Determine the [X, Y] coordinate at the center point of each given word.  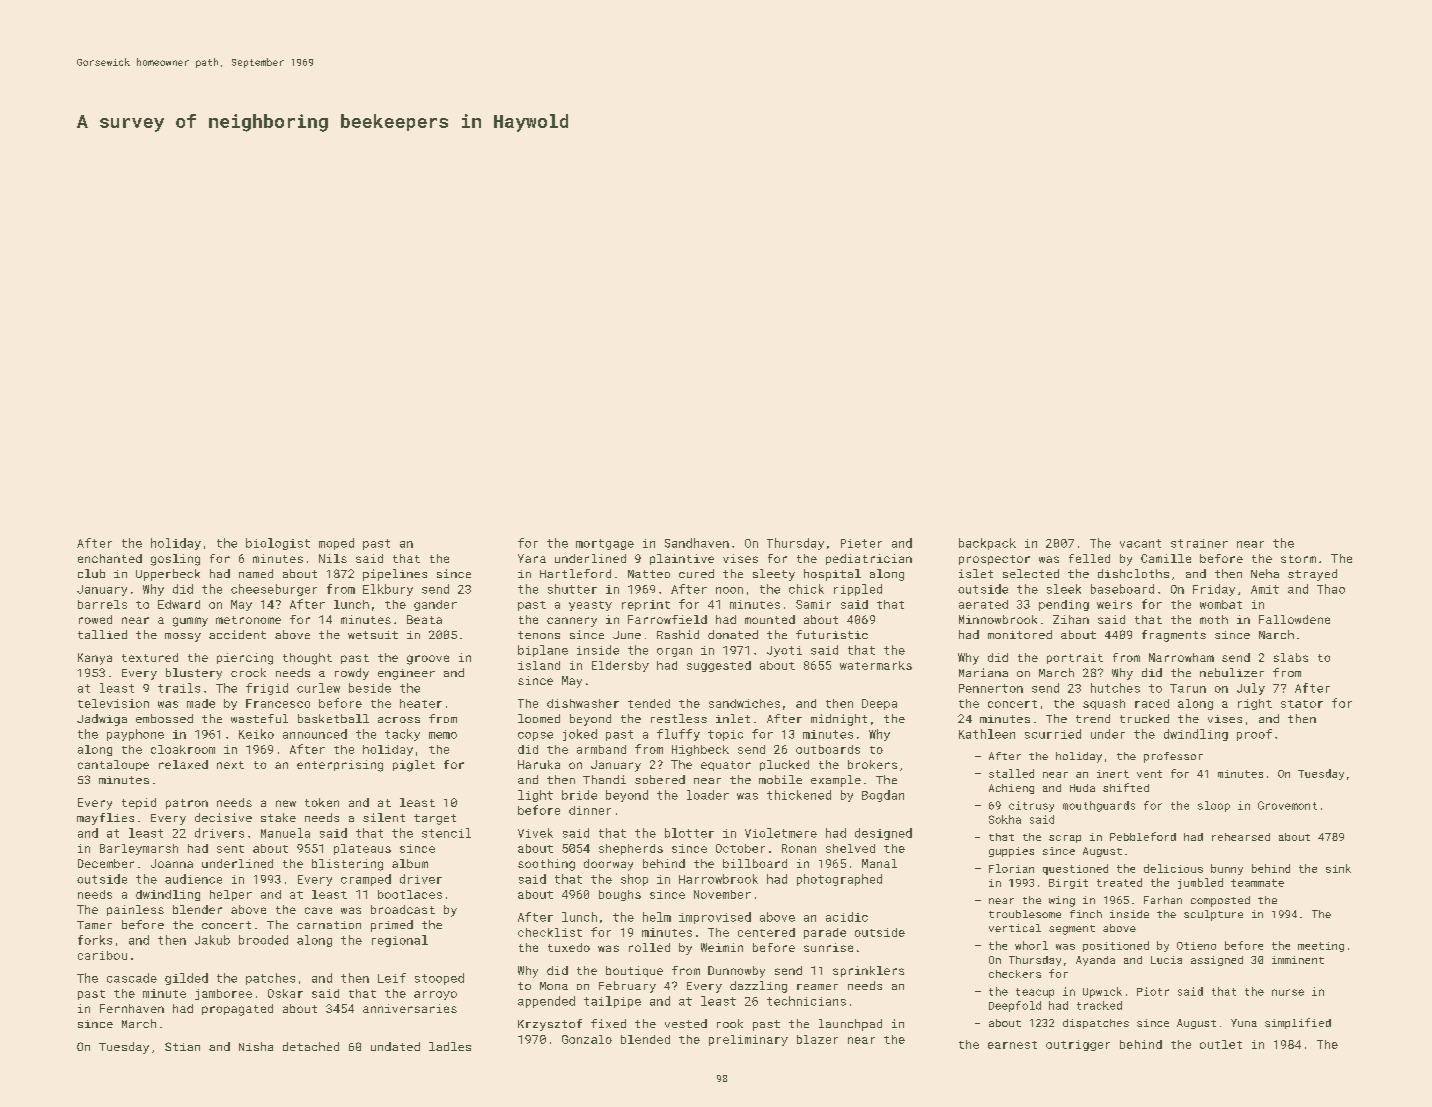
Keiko [256, 734]
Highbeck [700, 750]
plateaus [362, 849]
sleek [1064, 589]
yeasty [590, 606]
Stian [182, 1046]
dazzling [758, 987]
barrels [102, 604]
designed [883, 834]
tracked [1099, 1005]
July [1251, 689]
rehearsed [1241, 837]
